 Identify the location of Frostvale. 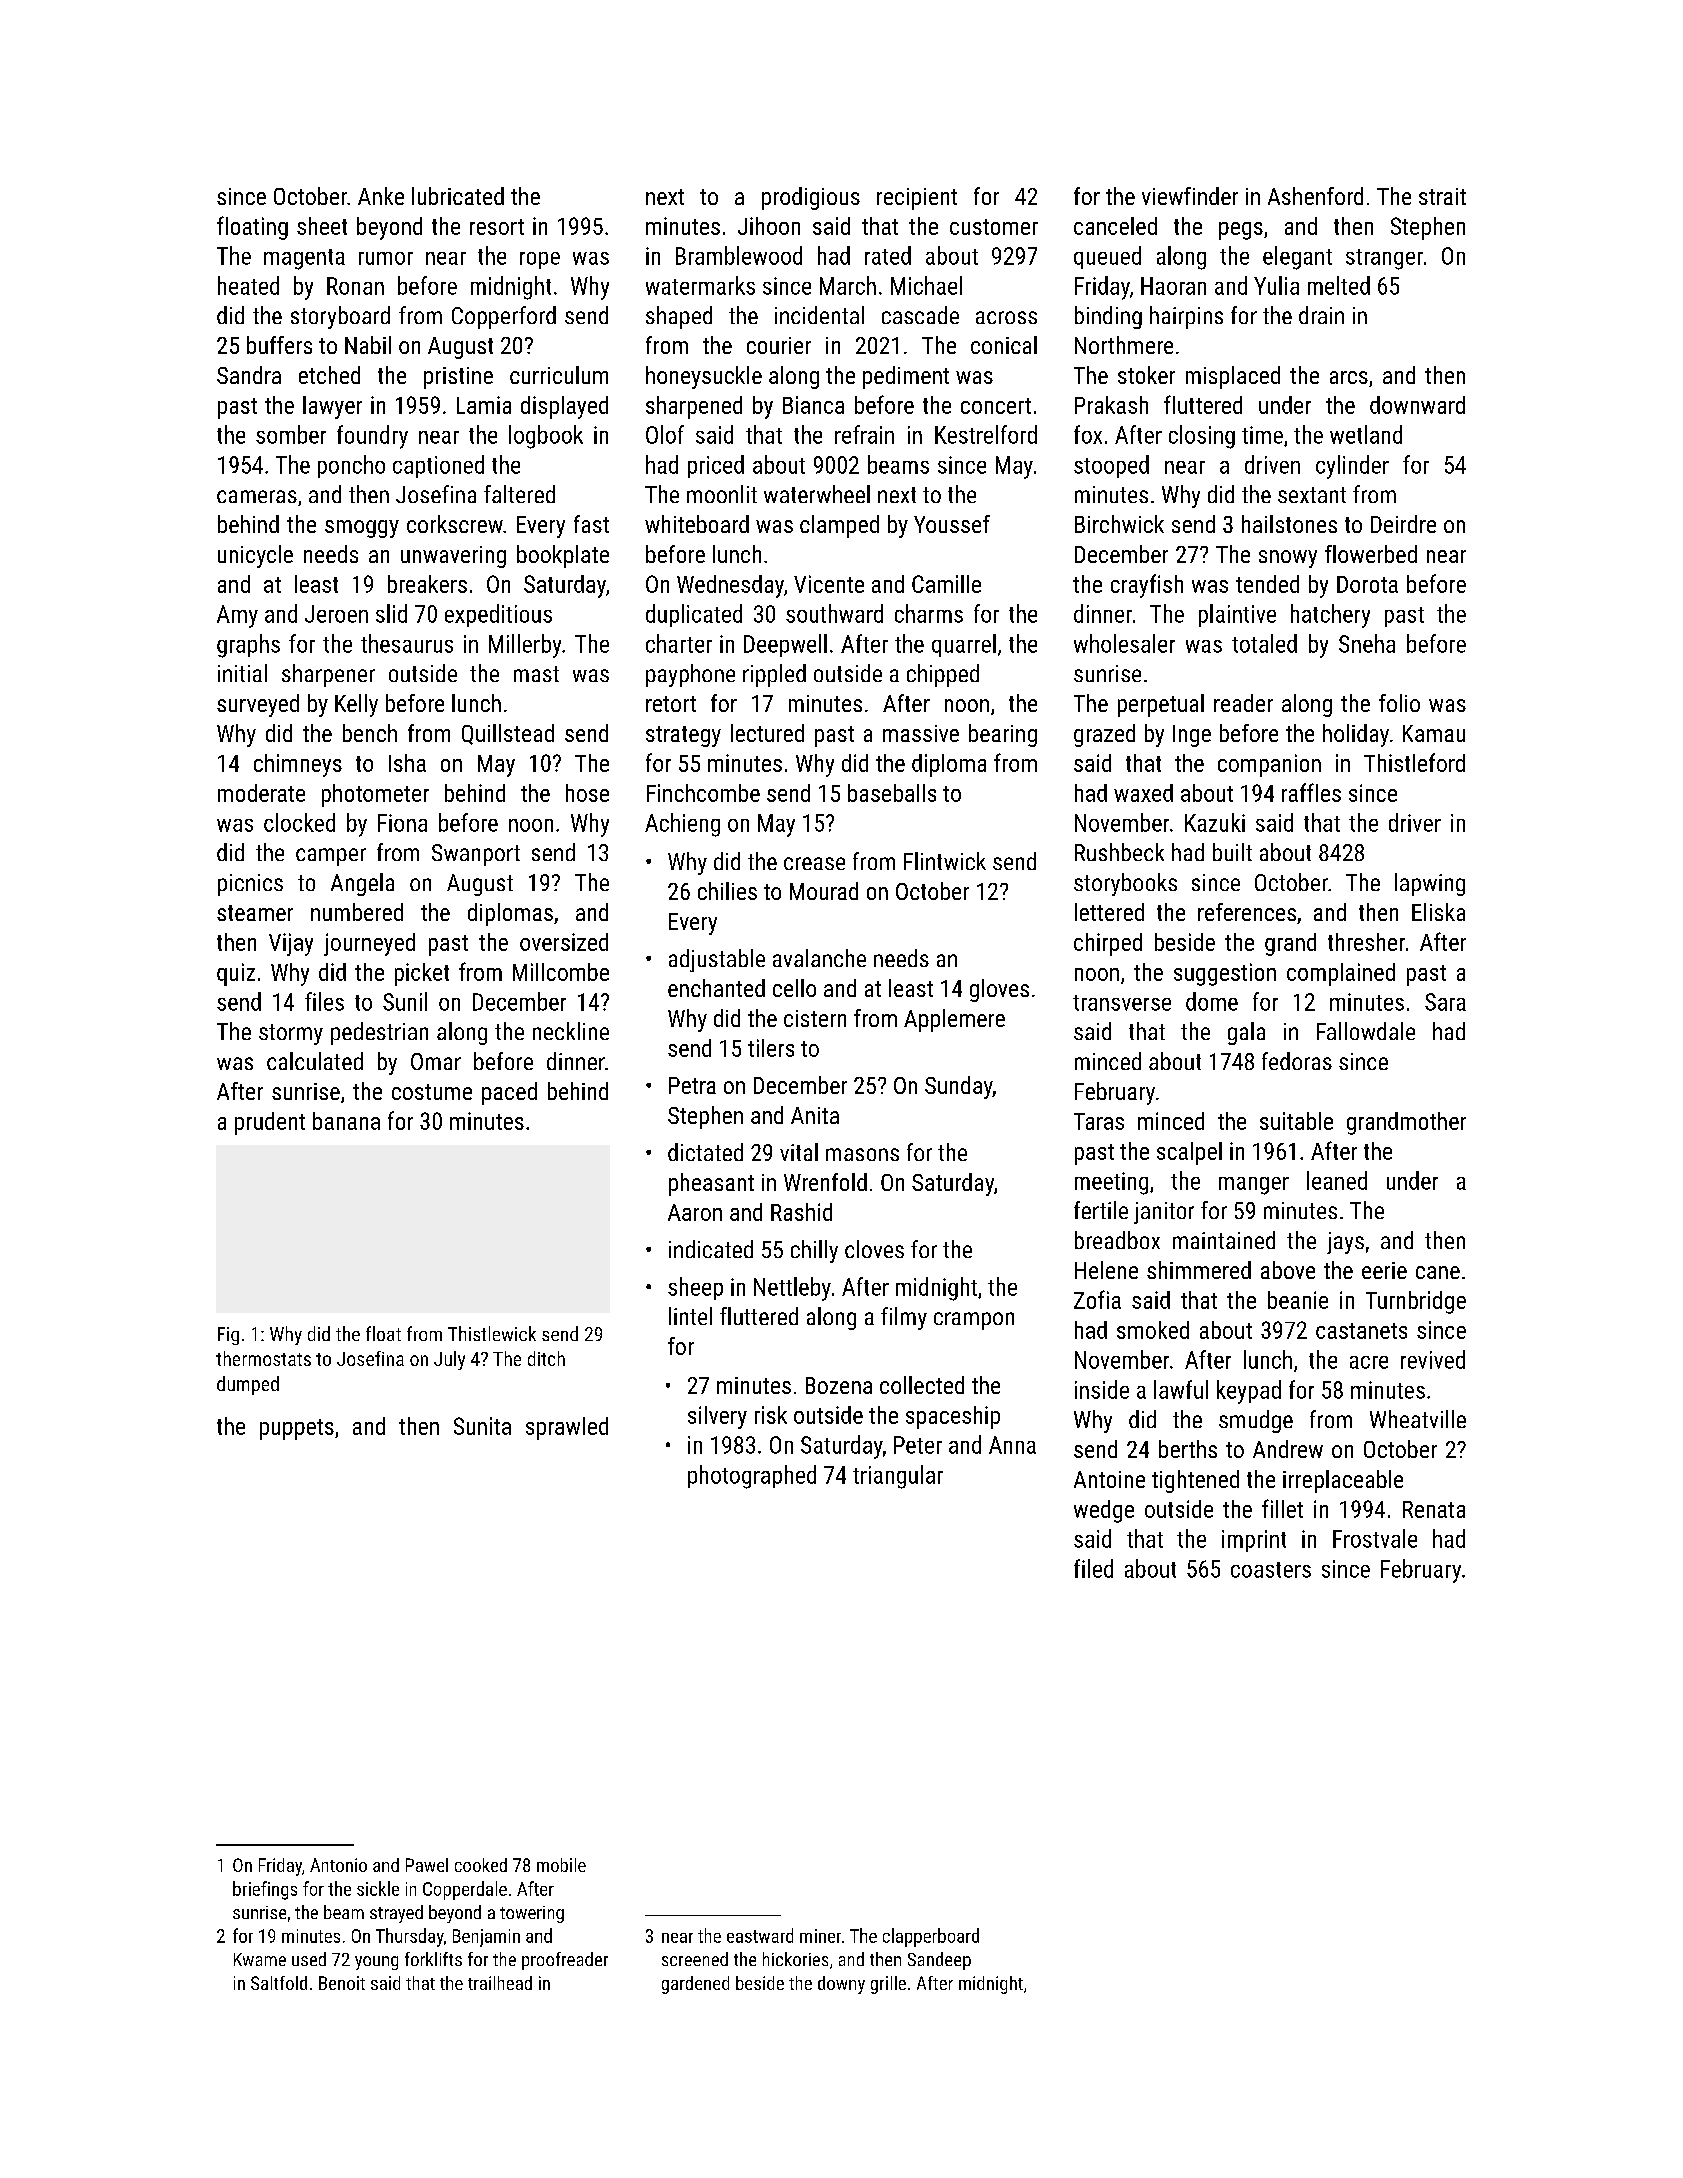
(1375, 1538).
